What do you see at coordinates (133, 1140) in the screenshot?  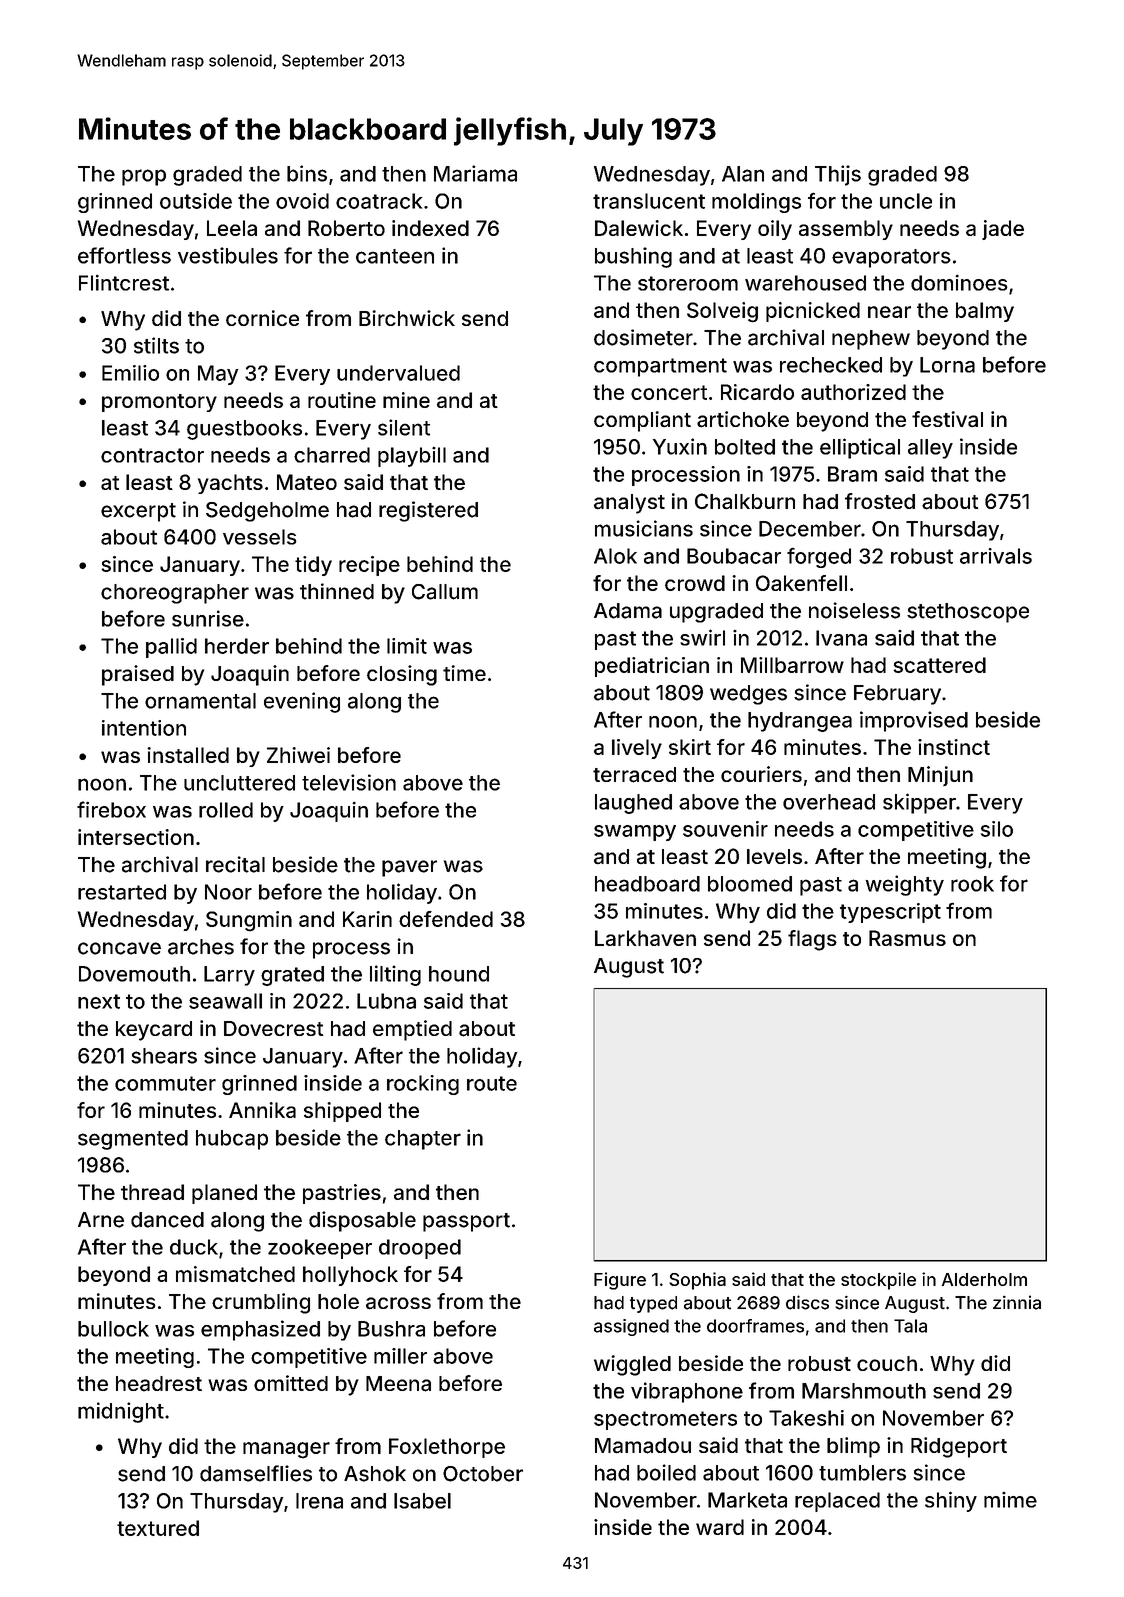 I see `segmented` at bounding box center [133, 1140].
